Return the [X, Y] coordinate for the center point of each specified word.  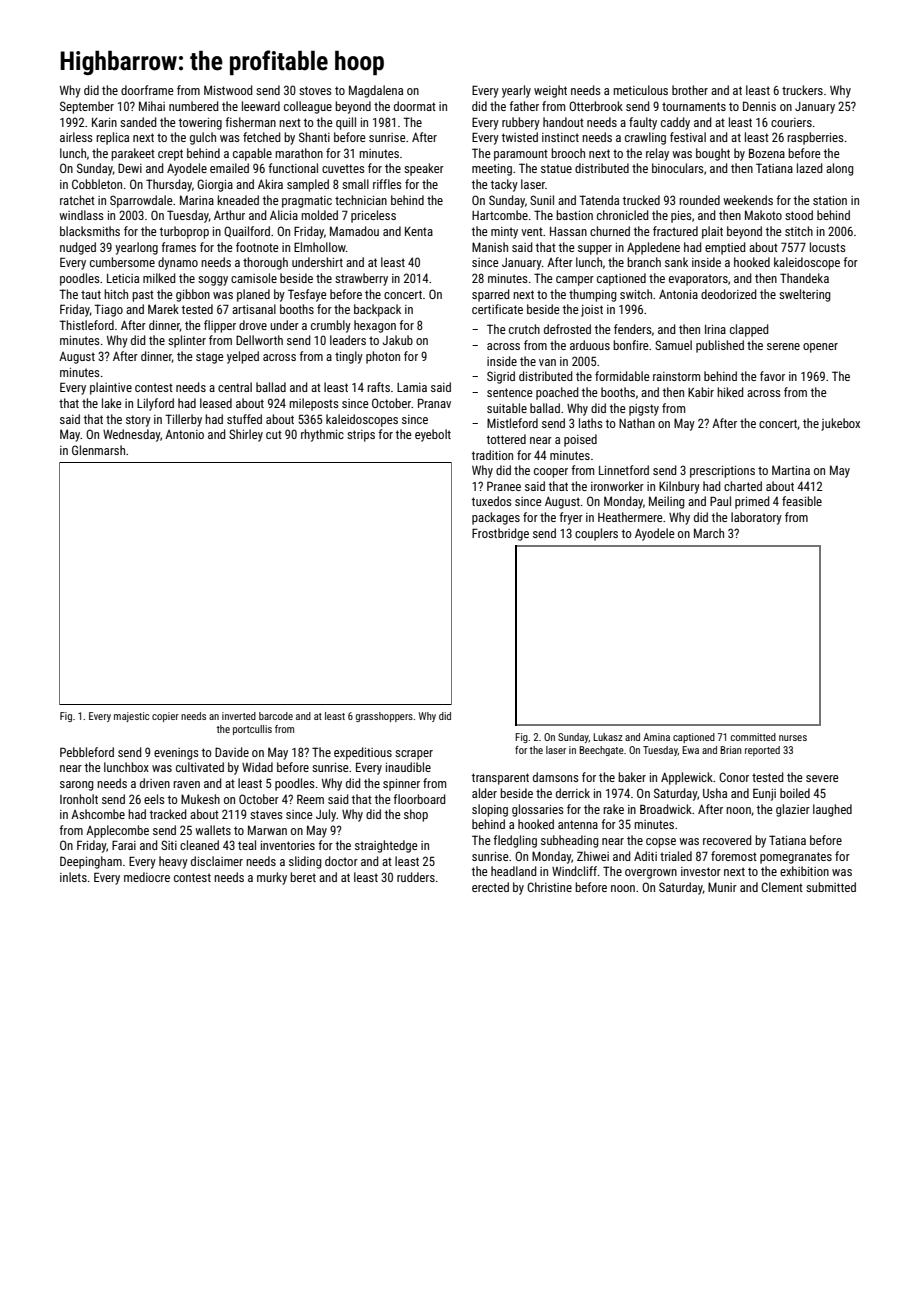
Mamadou [354, 231]
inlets [73, 877]
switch [636, 294]
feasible [802, 501]
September [87, 107]
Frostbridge [500, 534]
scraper [414, 755]
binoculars [678, 168]
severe [822, 778]
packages [496, 518]
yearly [516, 91]
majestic [131, 717]
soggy [213, 281]
